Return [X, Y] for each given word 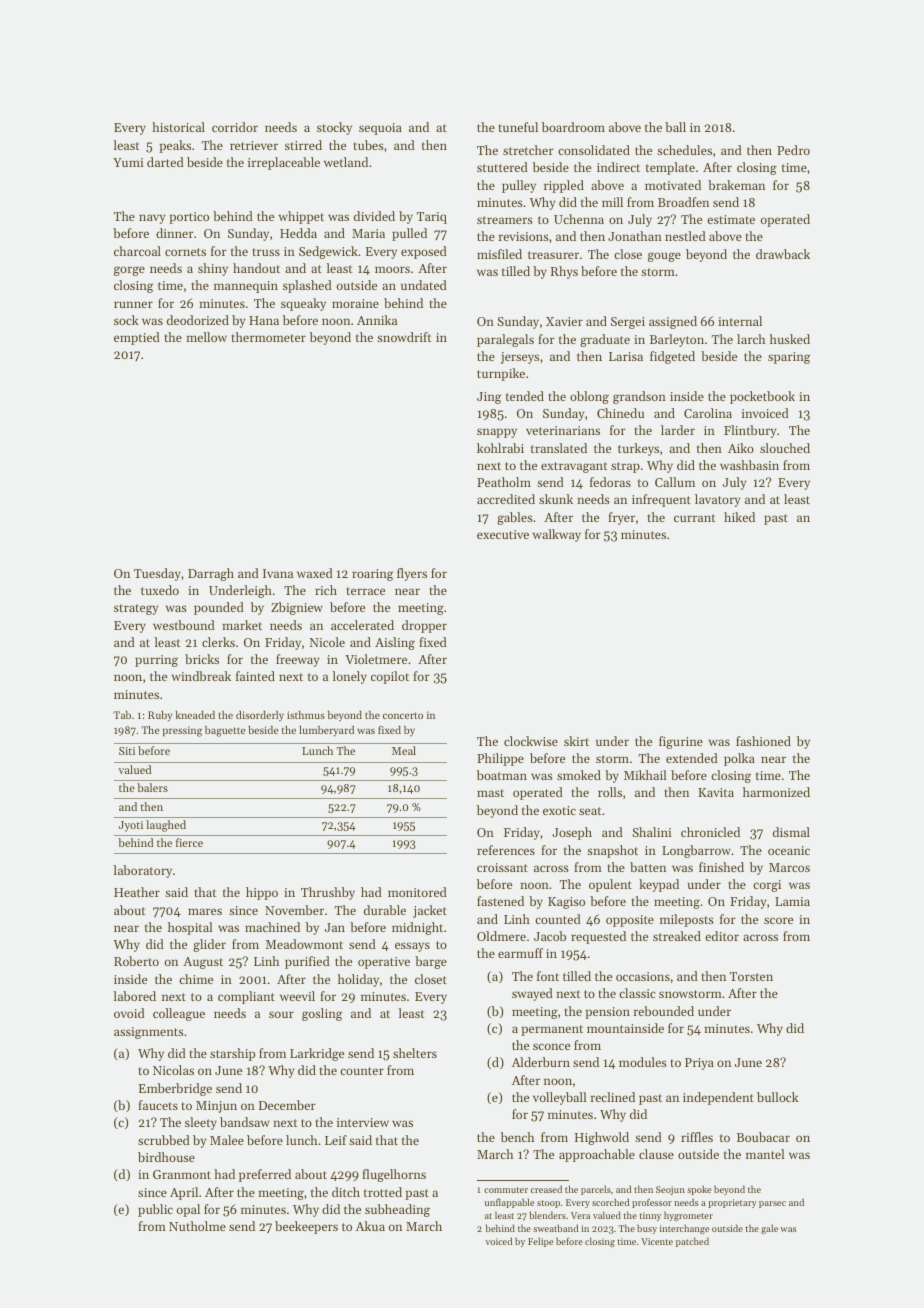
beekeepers [306, 1227]
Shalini [651, 832]
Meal [404, 750]
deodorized [198, 320]
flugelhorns [394, 1175]
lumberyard [326, 731]
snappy [497, 433]
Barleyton [677, 340]
